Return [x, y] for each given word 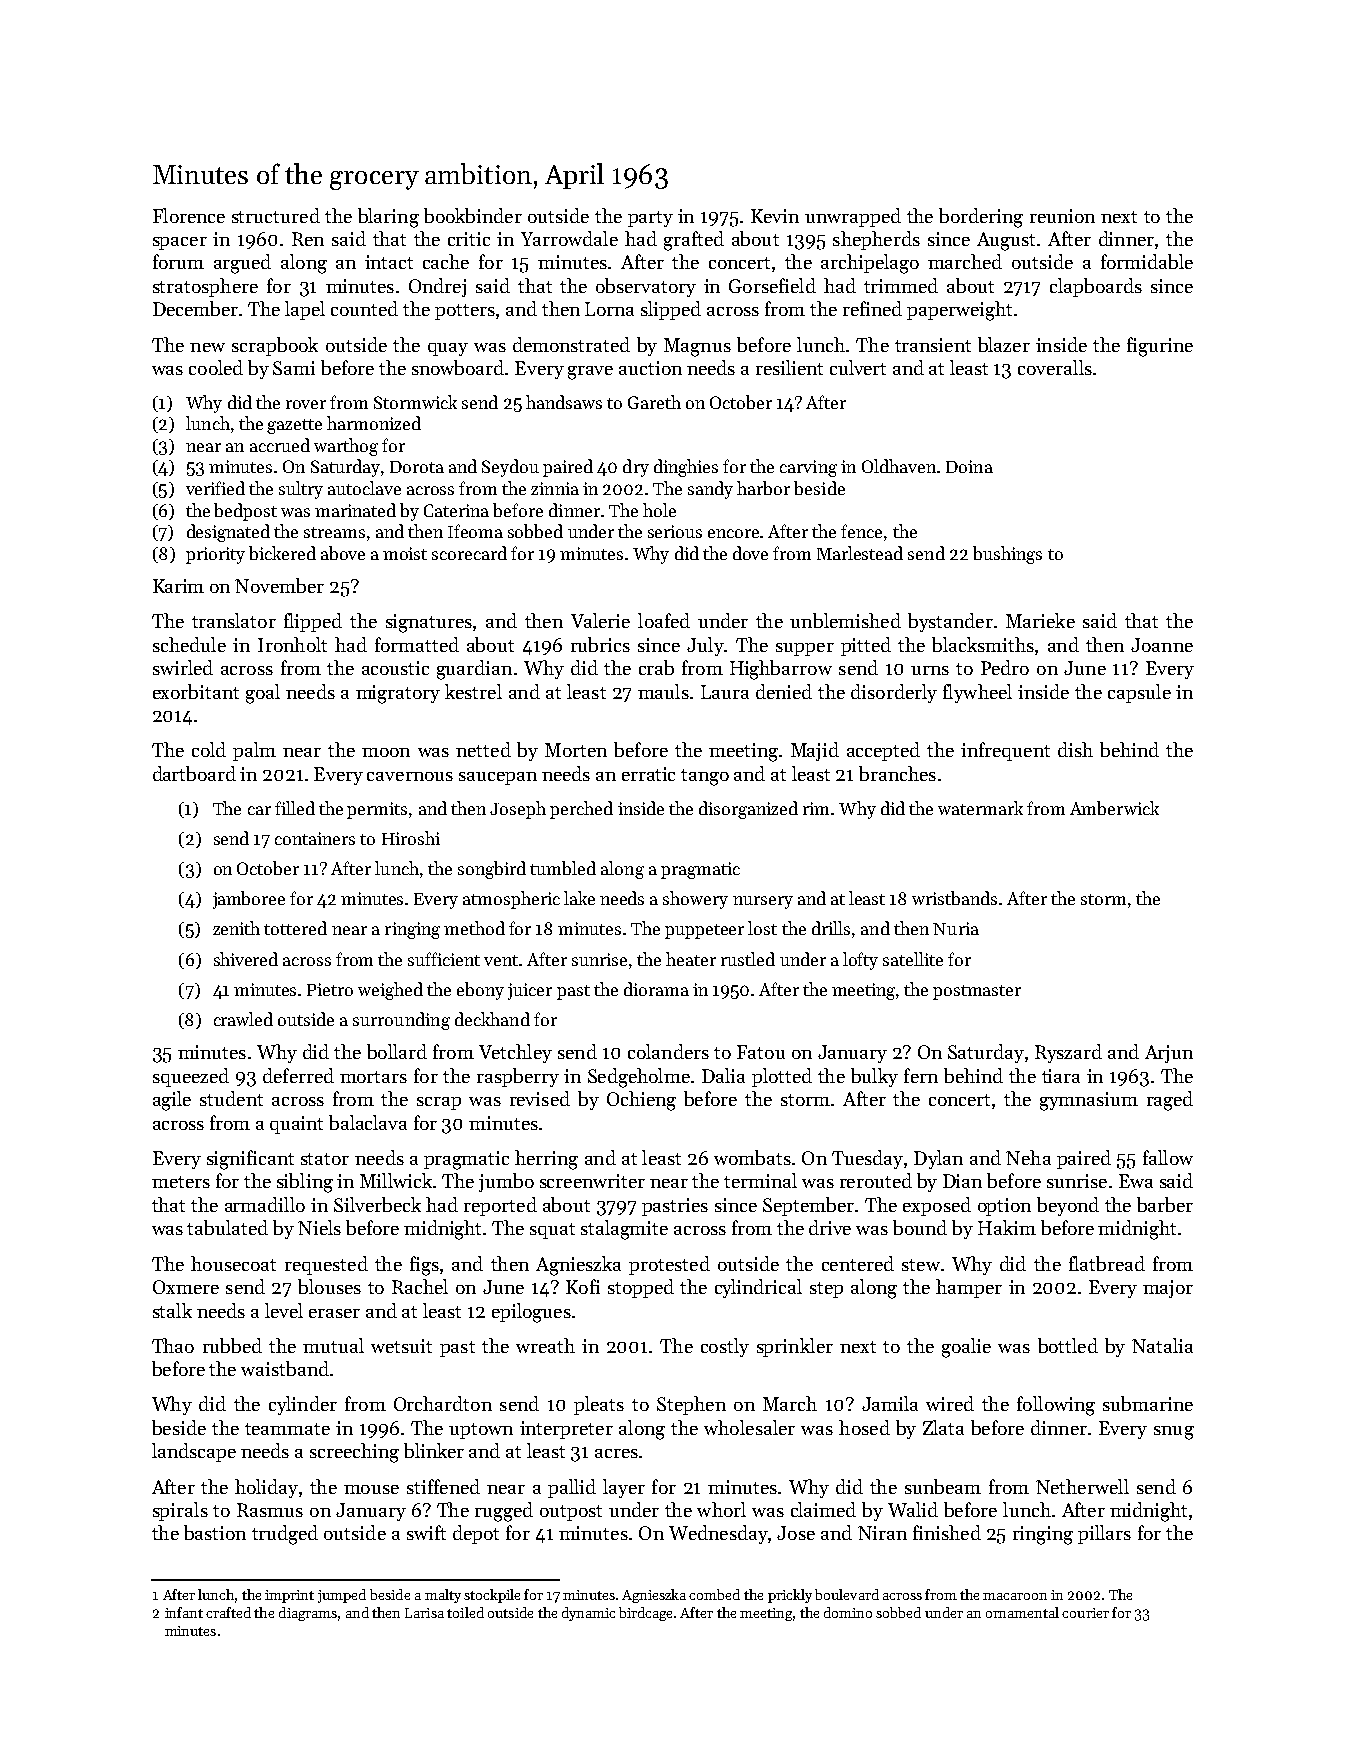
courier [1085, 1613]
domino [848, 1612]
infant [184, 1612]
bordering [981, 218]
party [650, 219]
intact [389, 262]
